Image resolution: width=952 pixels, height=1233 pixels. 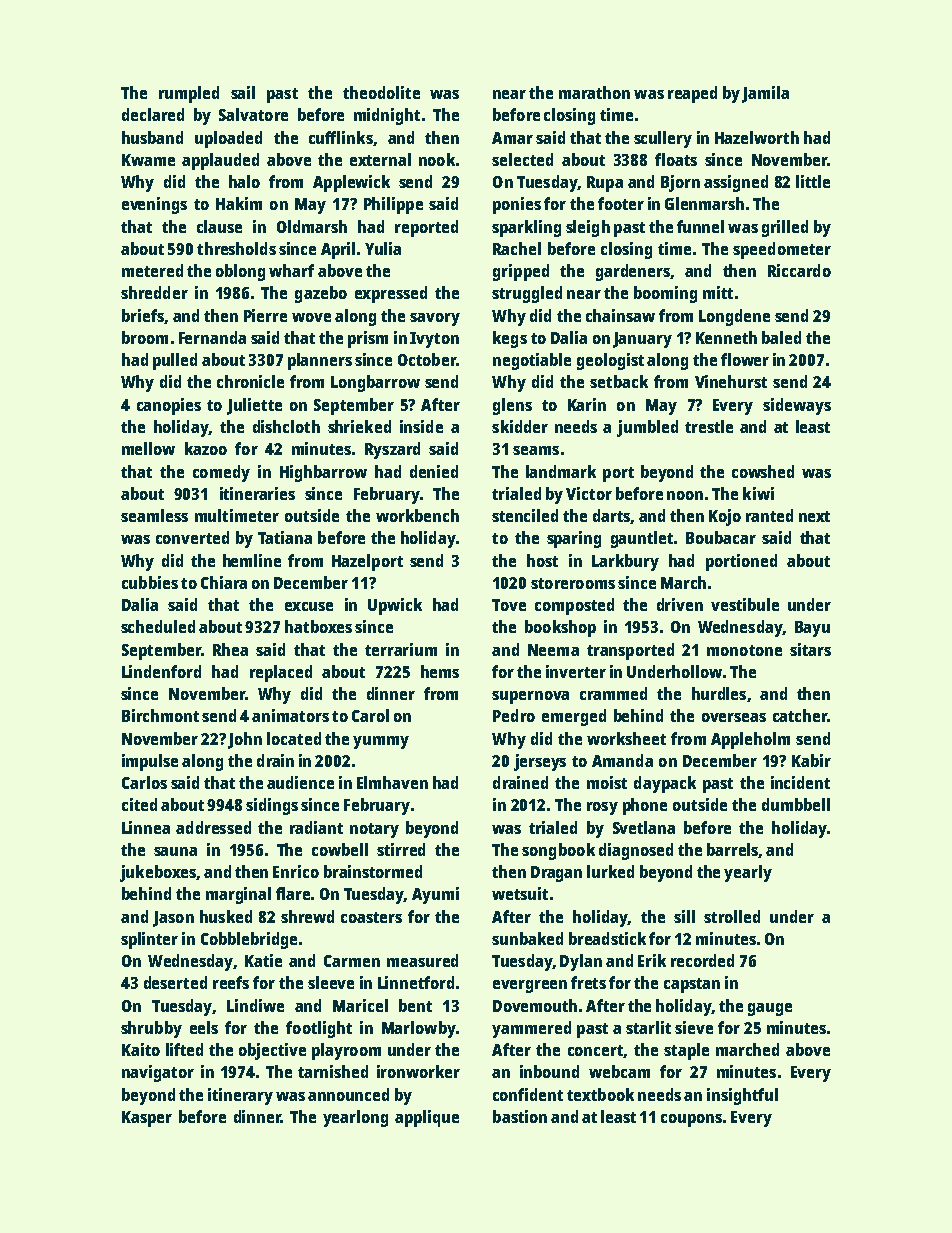 What do you see at coordinates (392, 782) in the document?
I see `Elmhaven` at bounding box center [392, 782].
